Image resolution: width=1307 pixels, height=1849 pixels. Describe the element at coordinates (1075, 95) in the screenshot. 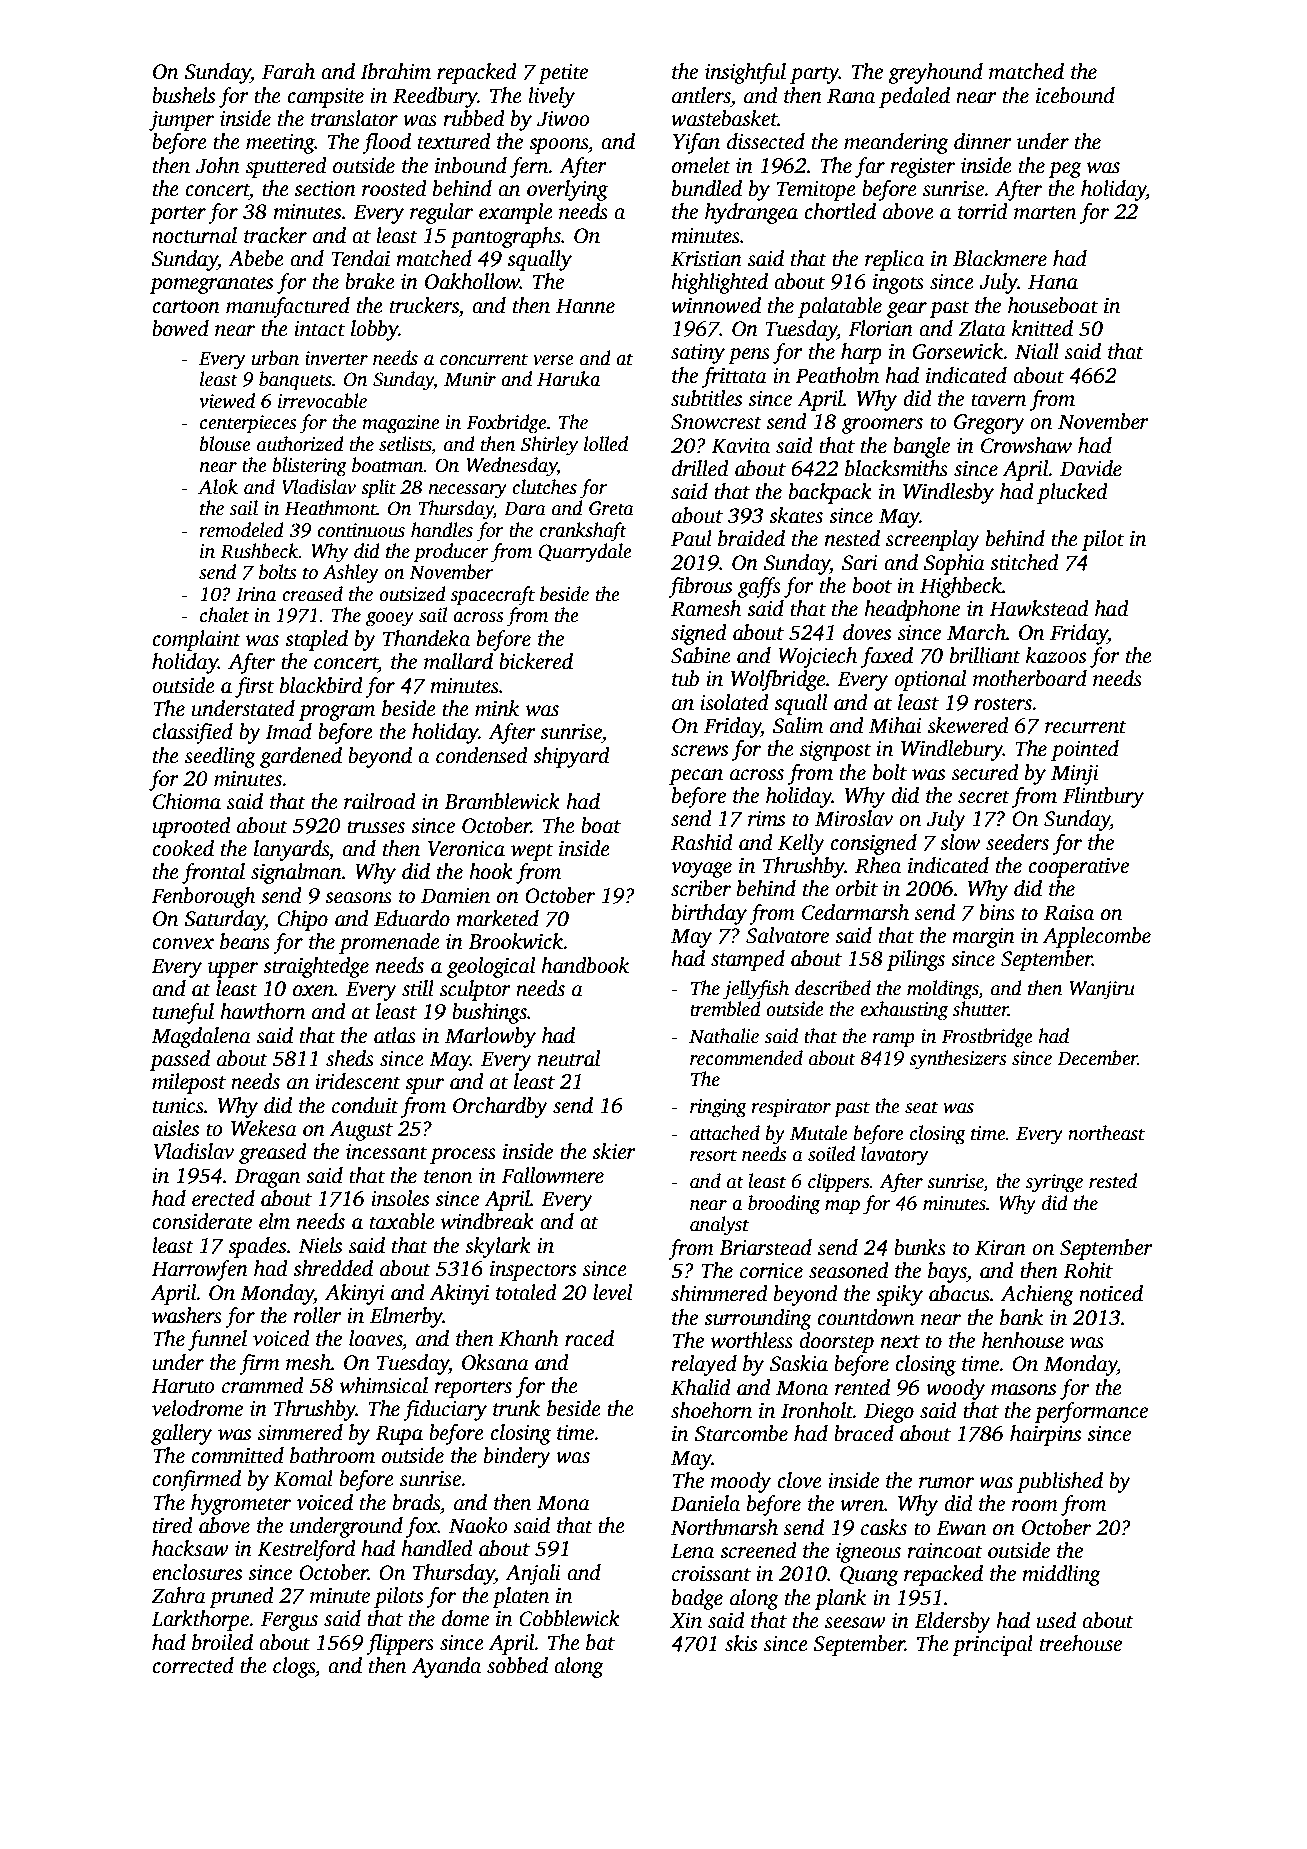

I see `icebound` at that location.
